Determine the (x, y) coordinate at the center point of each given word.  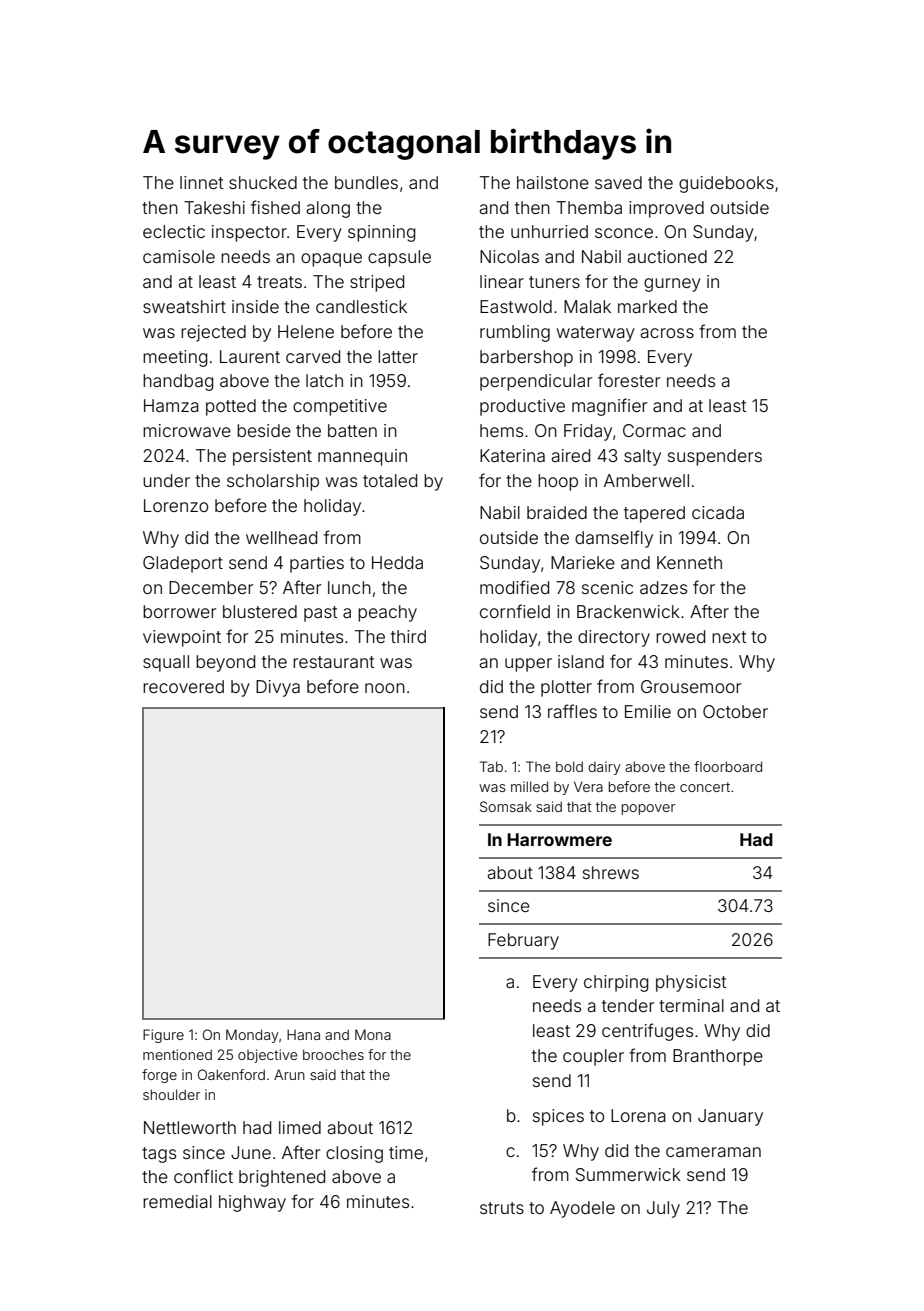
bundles (366, 182)
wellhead (281, 537)
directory (614, 638)
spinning (381, 233)
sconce (624, 233)
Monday (252, 1036)
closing (354, 1154)
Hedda (397, 562)
